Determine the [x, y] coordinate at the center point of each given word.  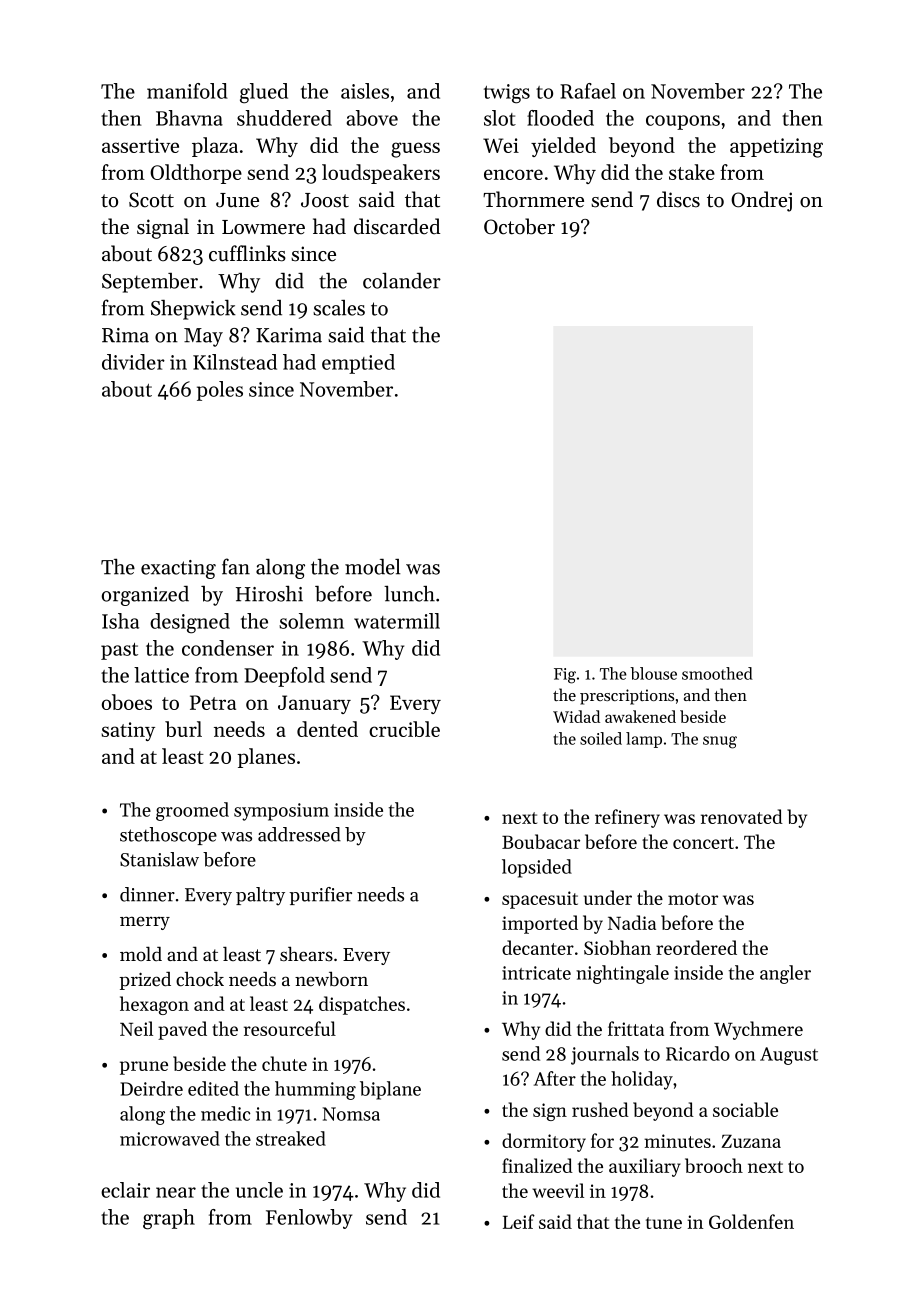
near [176, 1192]
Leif [519, 1221]
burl [183, 729]
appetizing [776, 148]
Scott [151, 200]
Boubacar [541, 841]
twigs [507, 94]
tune [664, 1223]
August [789, 1056]
